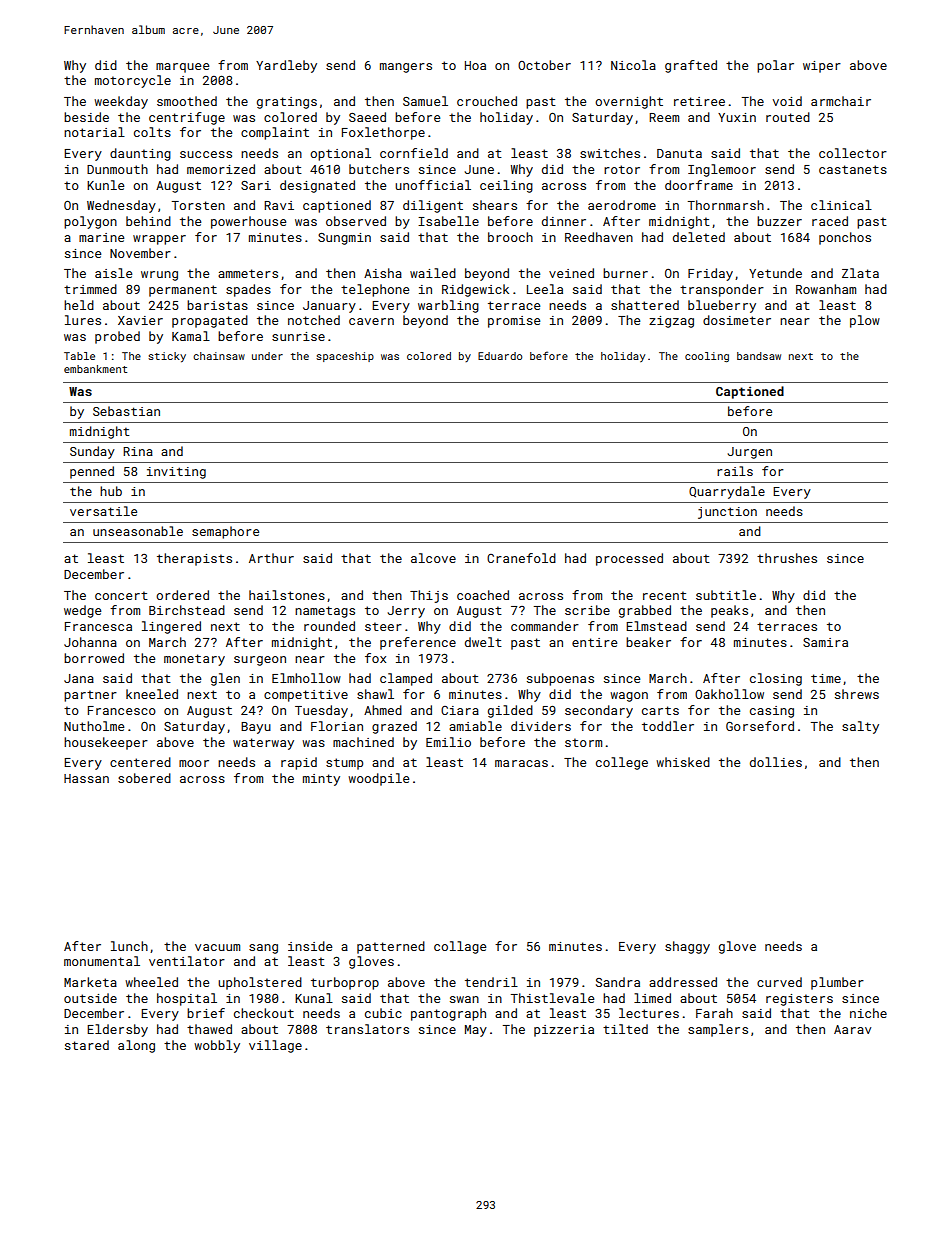  What do you see at coordinates (217, 947) in the document?
I see `vacuum` at bounding box center [217, 947].
